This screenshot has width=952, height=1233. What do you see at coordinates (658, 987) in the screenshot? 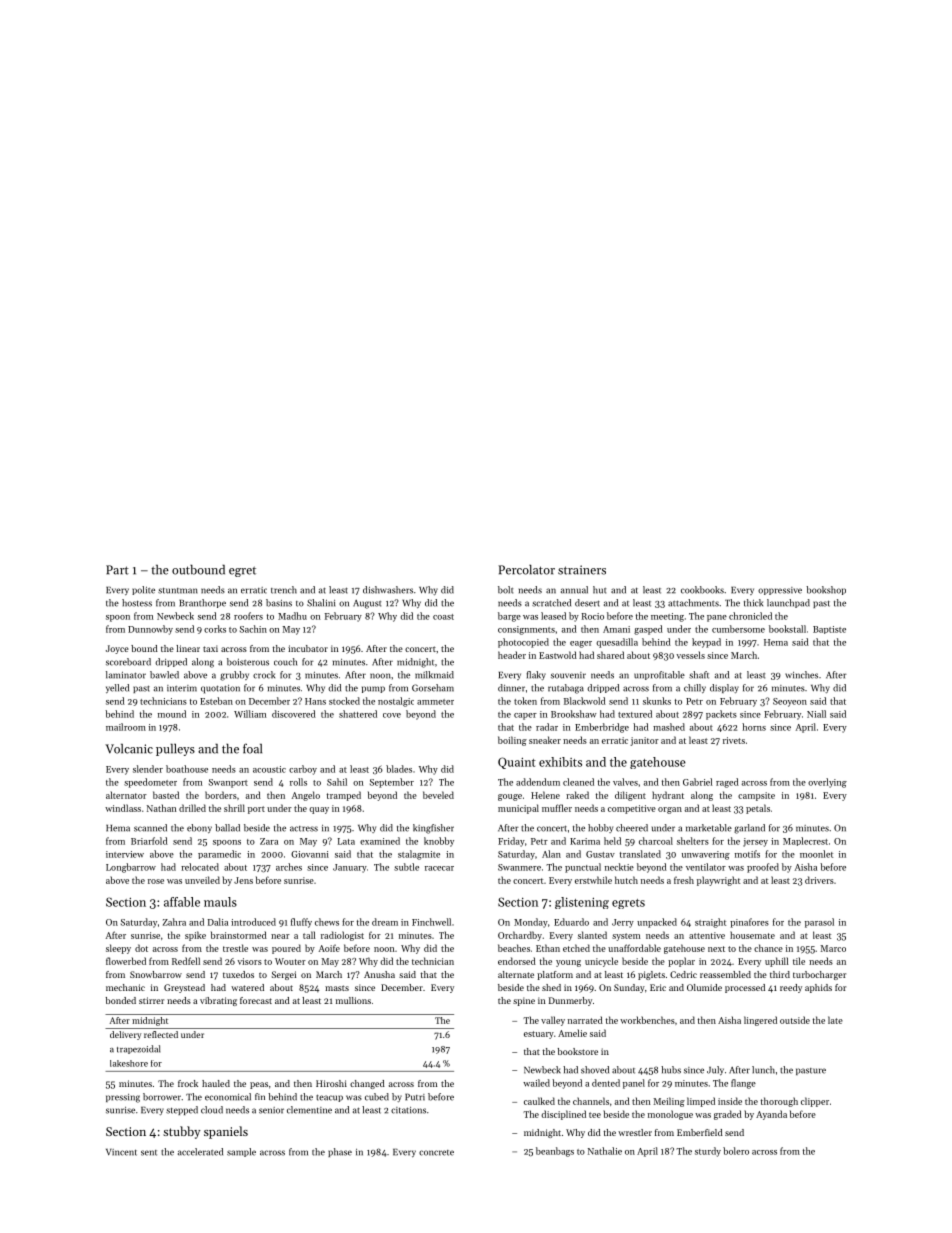
I see `Eric` at bounding box center [658, 987].
